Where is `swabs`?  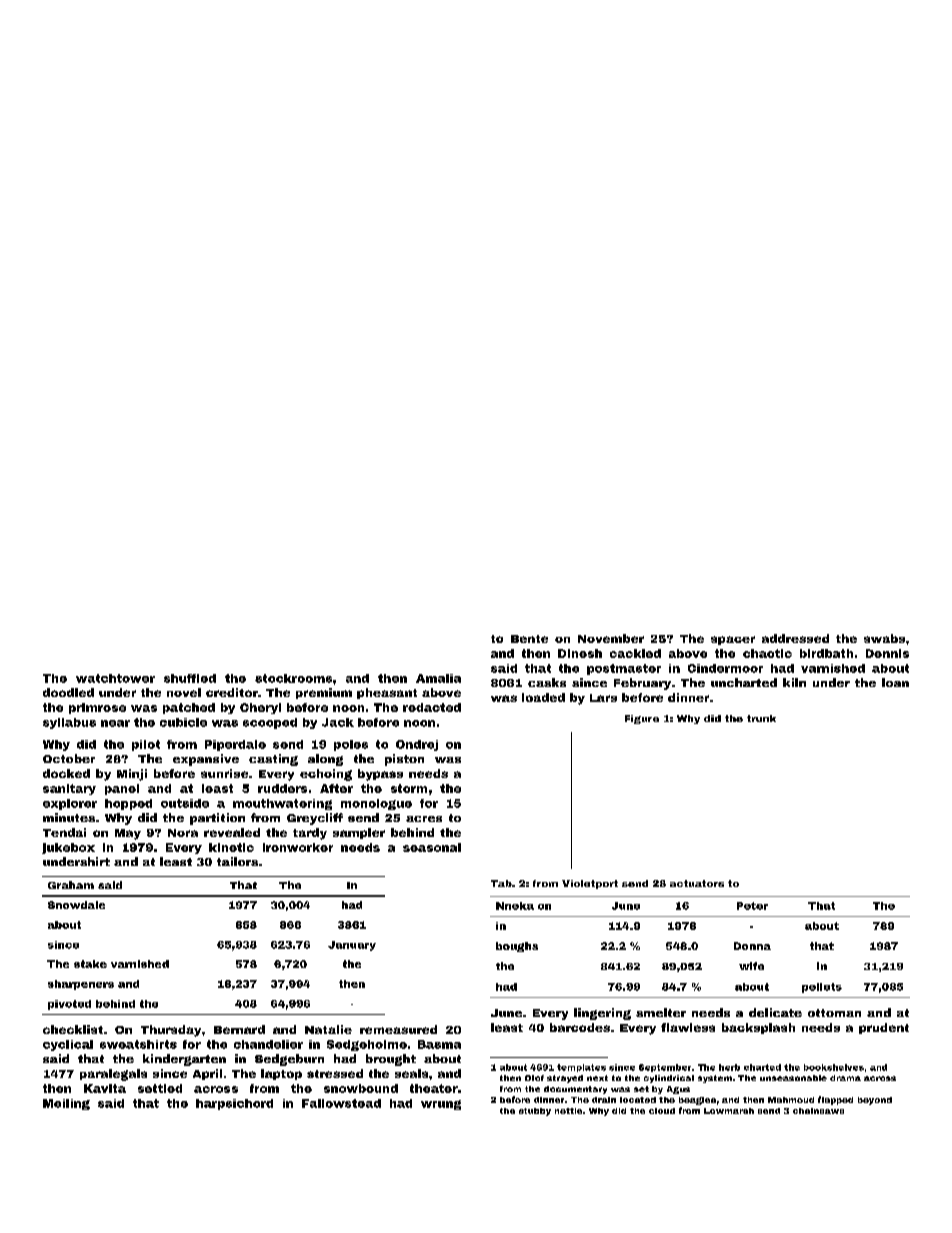 swabs is located at coordinates (884, 638).
